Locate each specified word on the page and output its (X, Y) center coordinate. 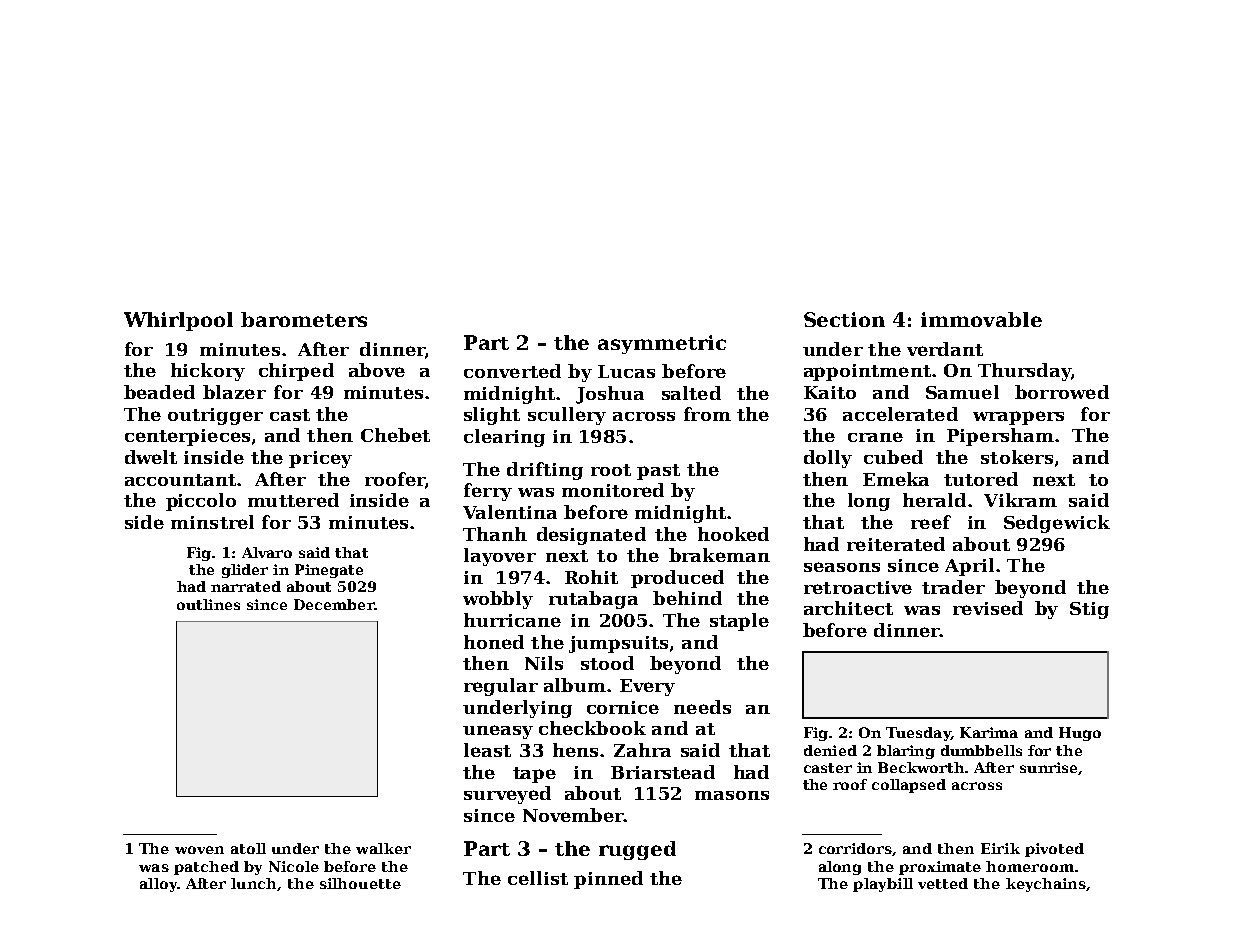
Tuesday (918, 734)
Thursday (1024, 372)
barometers (304, 319)
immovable (981, 319)
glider (245, 571)
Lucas (626, 371)
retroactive (858, 587)
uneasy (498, 732)
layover (500, 557)
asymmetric (662, 344)
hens (575, 750)
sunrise (1048, 767)
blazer (234, 392)
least (487, 750)
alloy (158, 885)
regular (501, 687)
